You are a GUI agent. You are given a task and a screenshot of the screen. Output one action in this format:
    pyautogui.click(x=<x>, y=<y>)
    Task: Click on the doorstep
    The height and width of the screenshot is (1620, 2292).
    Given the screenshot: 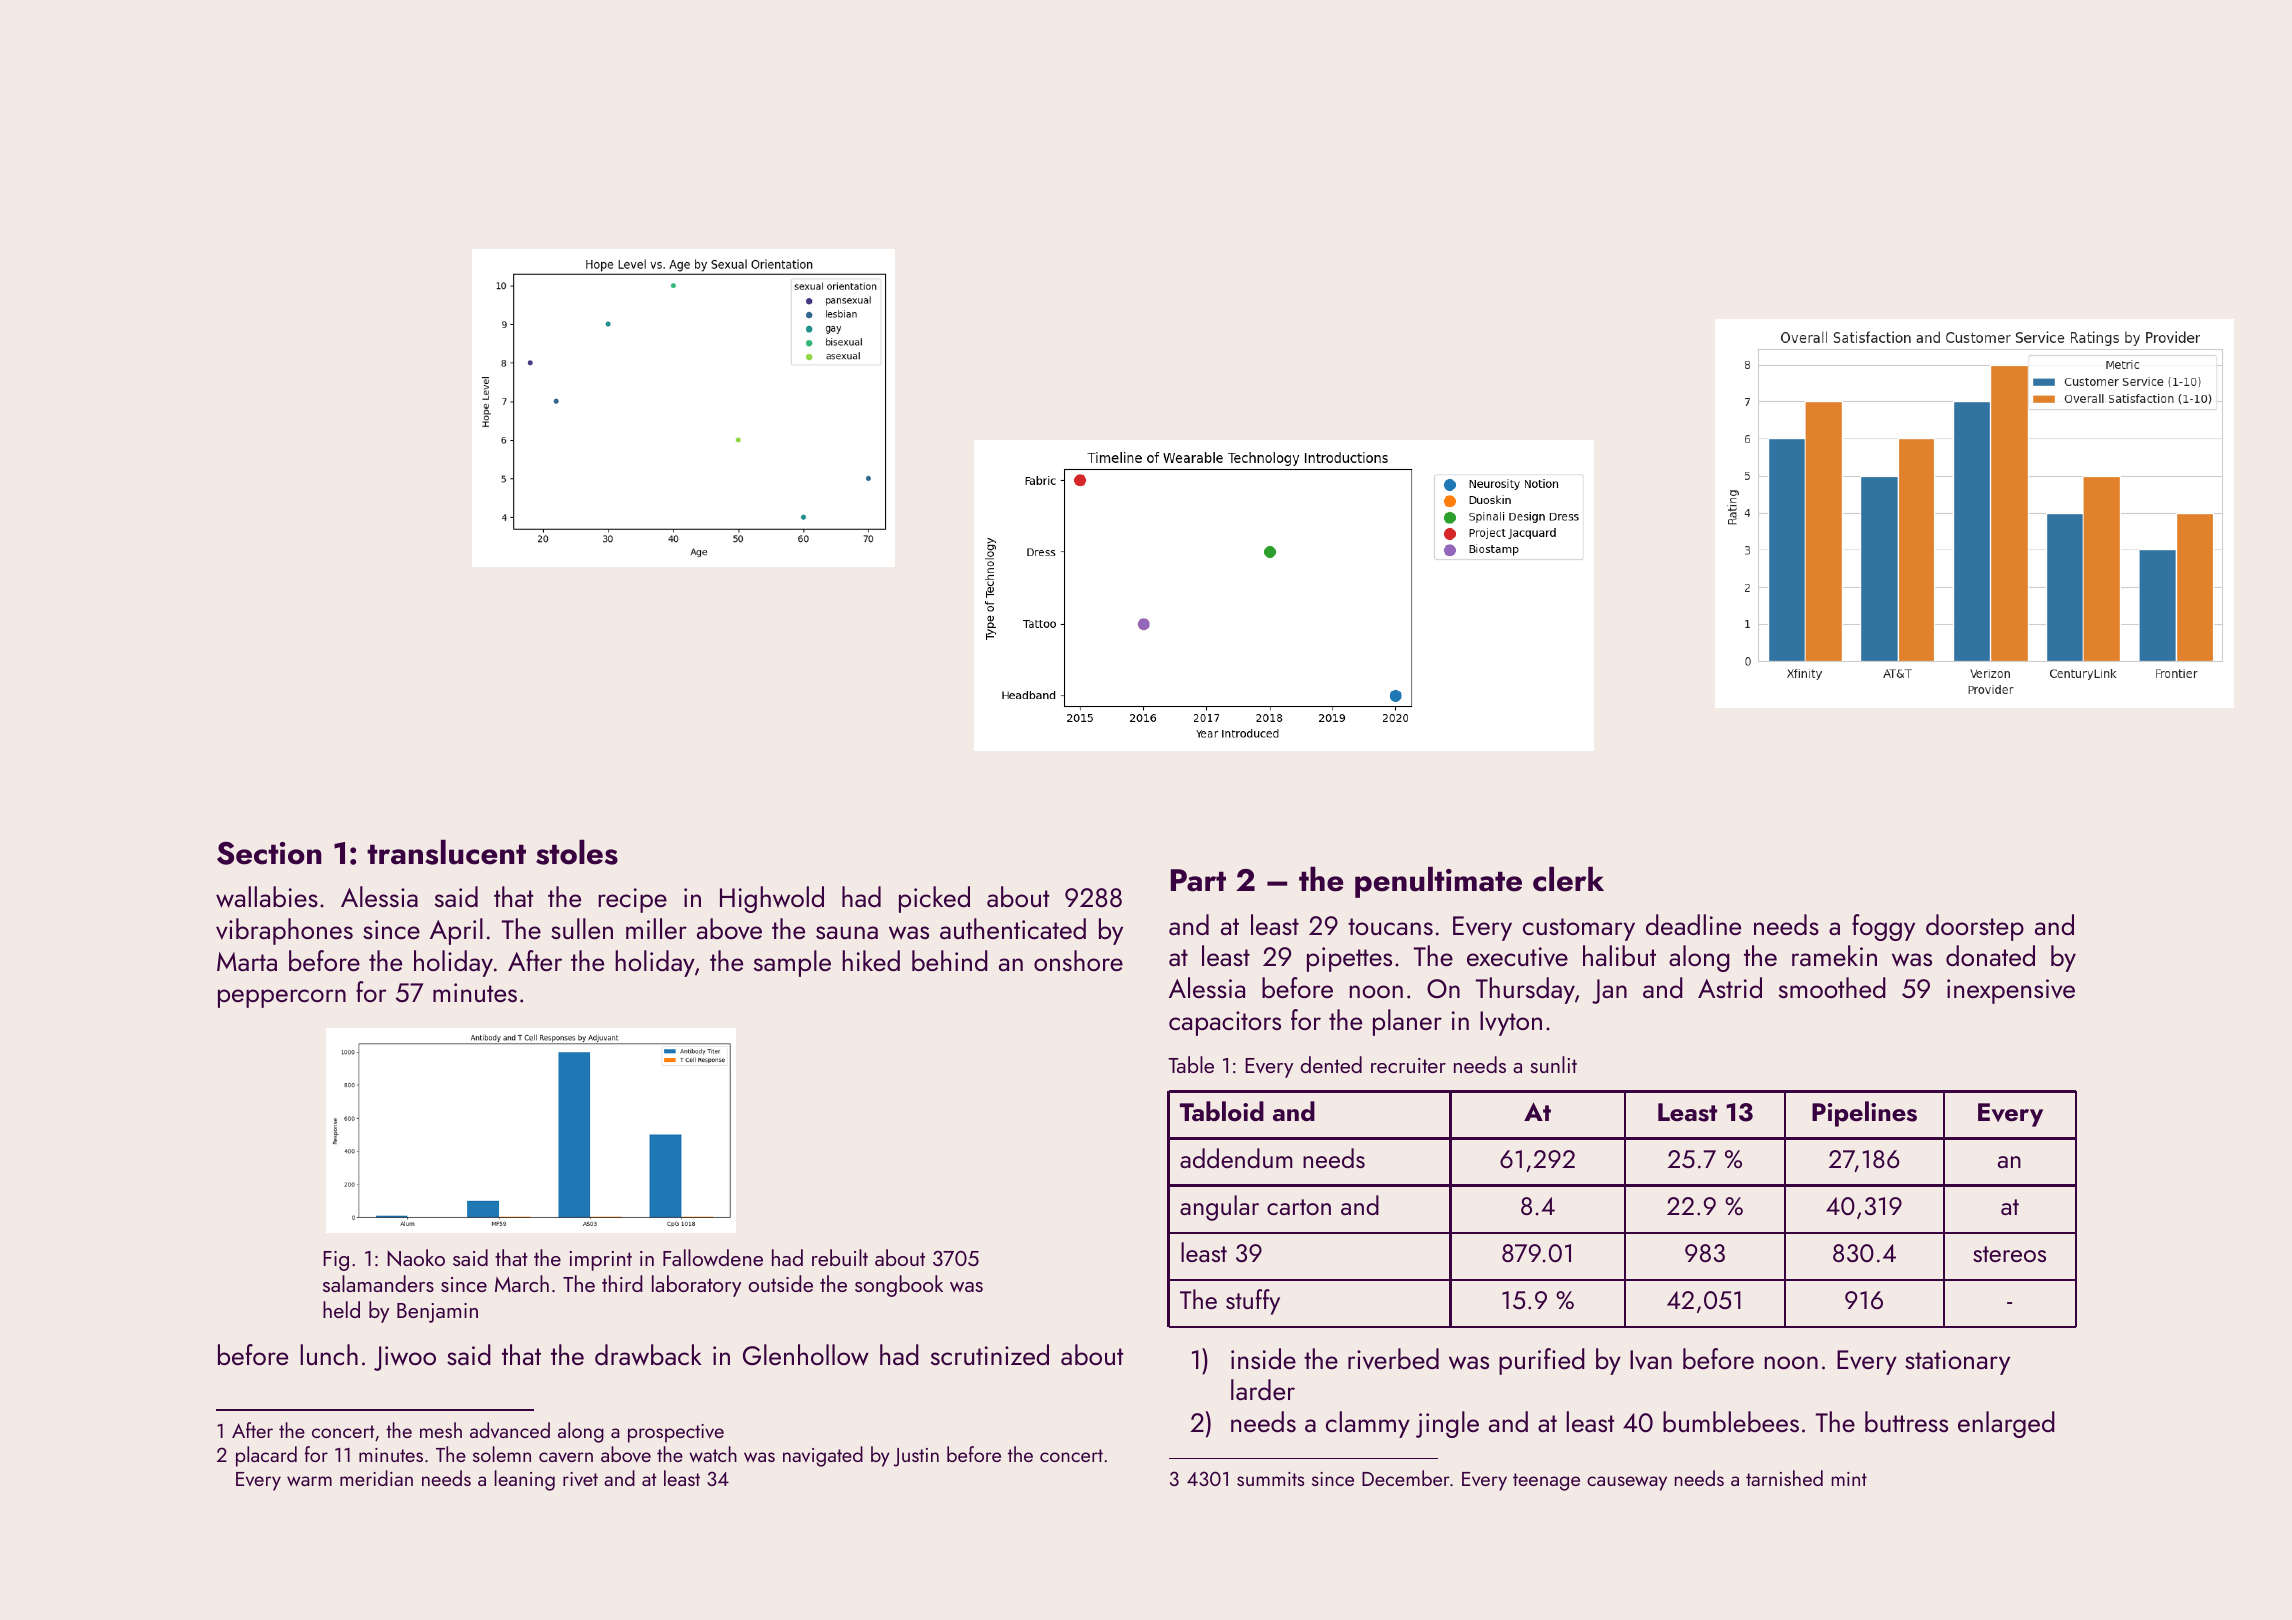 What is the action you would take?
    pyautogui.click(x=1975, y=927)
